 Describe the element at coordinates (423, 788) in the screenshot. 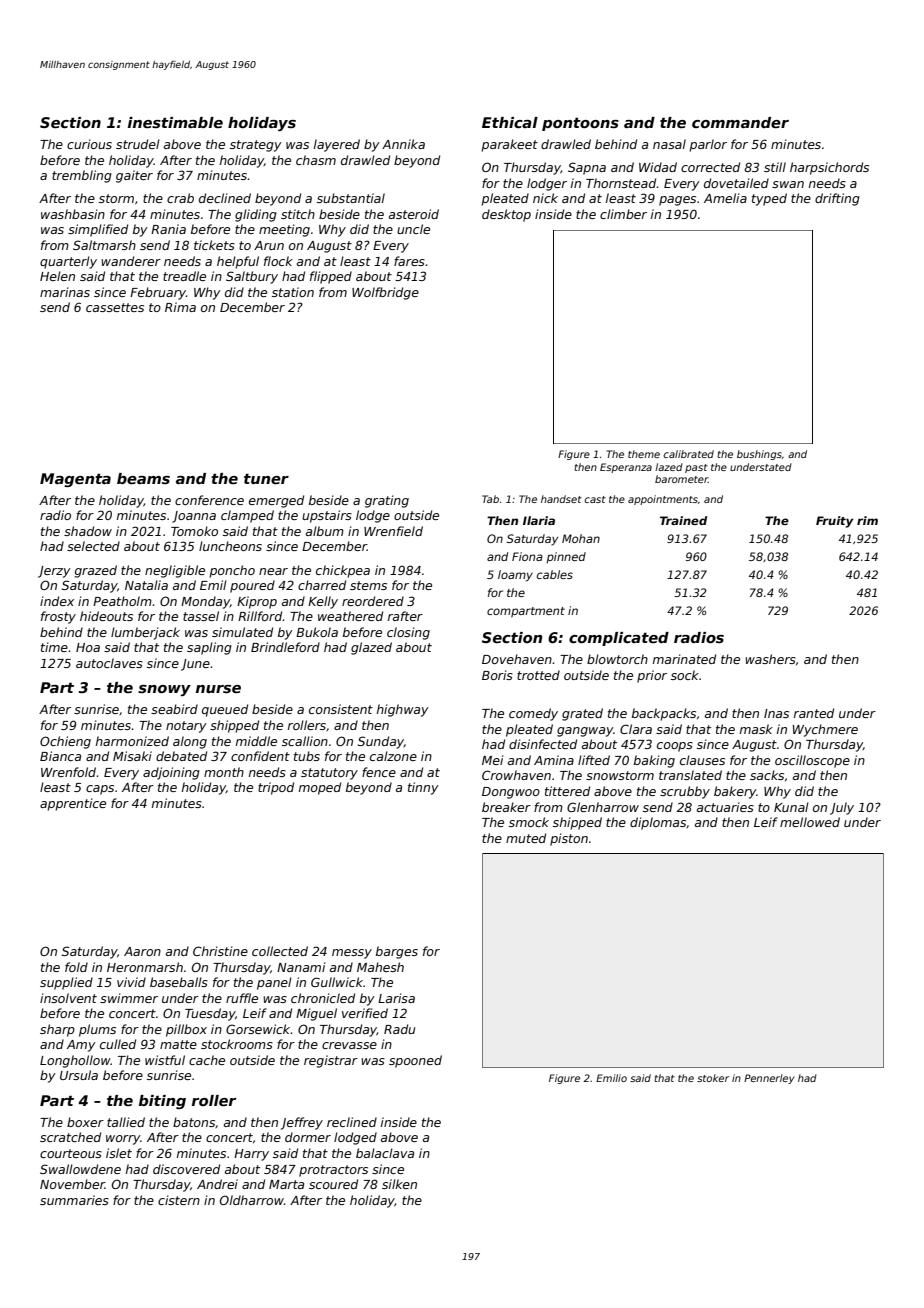

I see `tinny` at that location.
